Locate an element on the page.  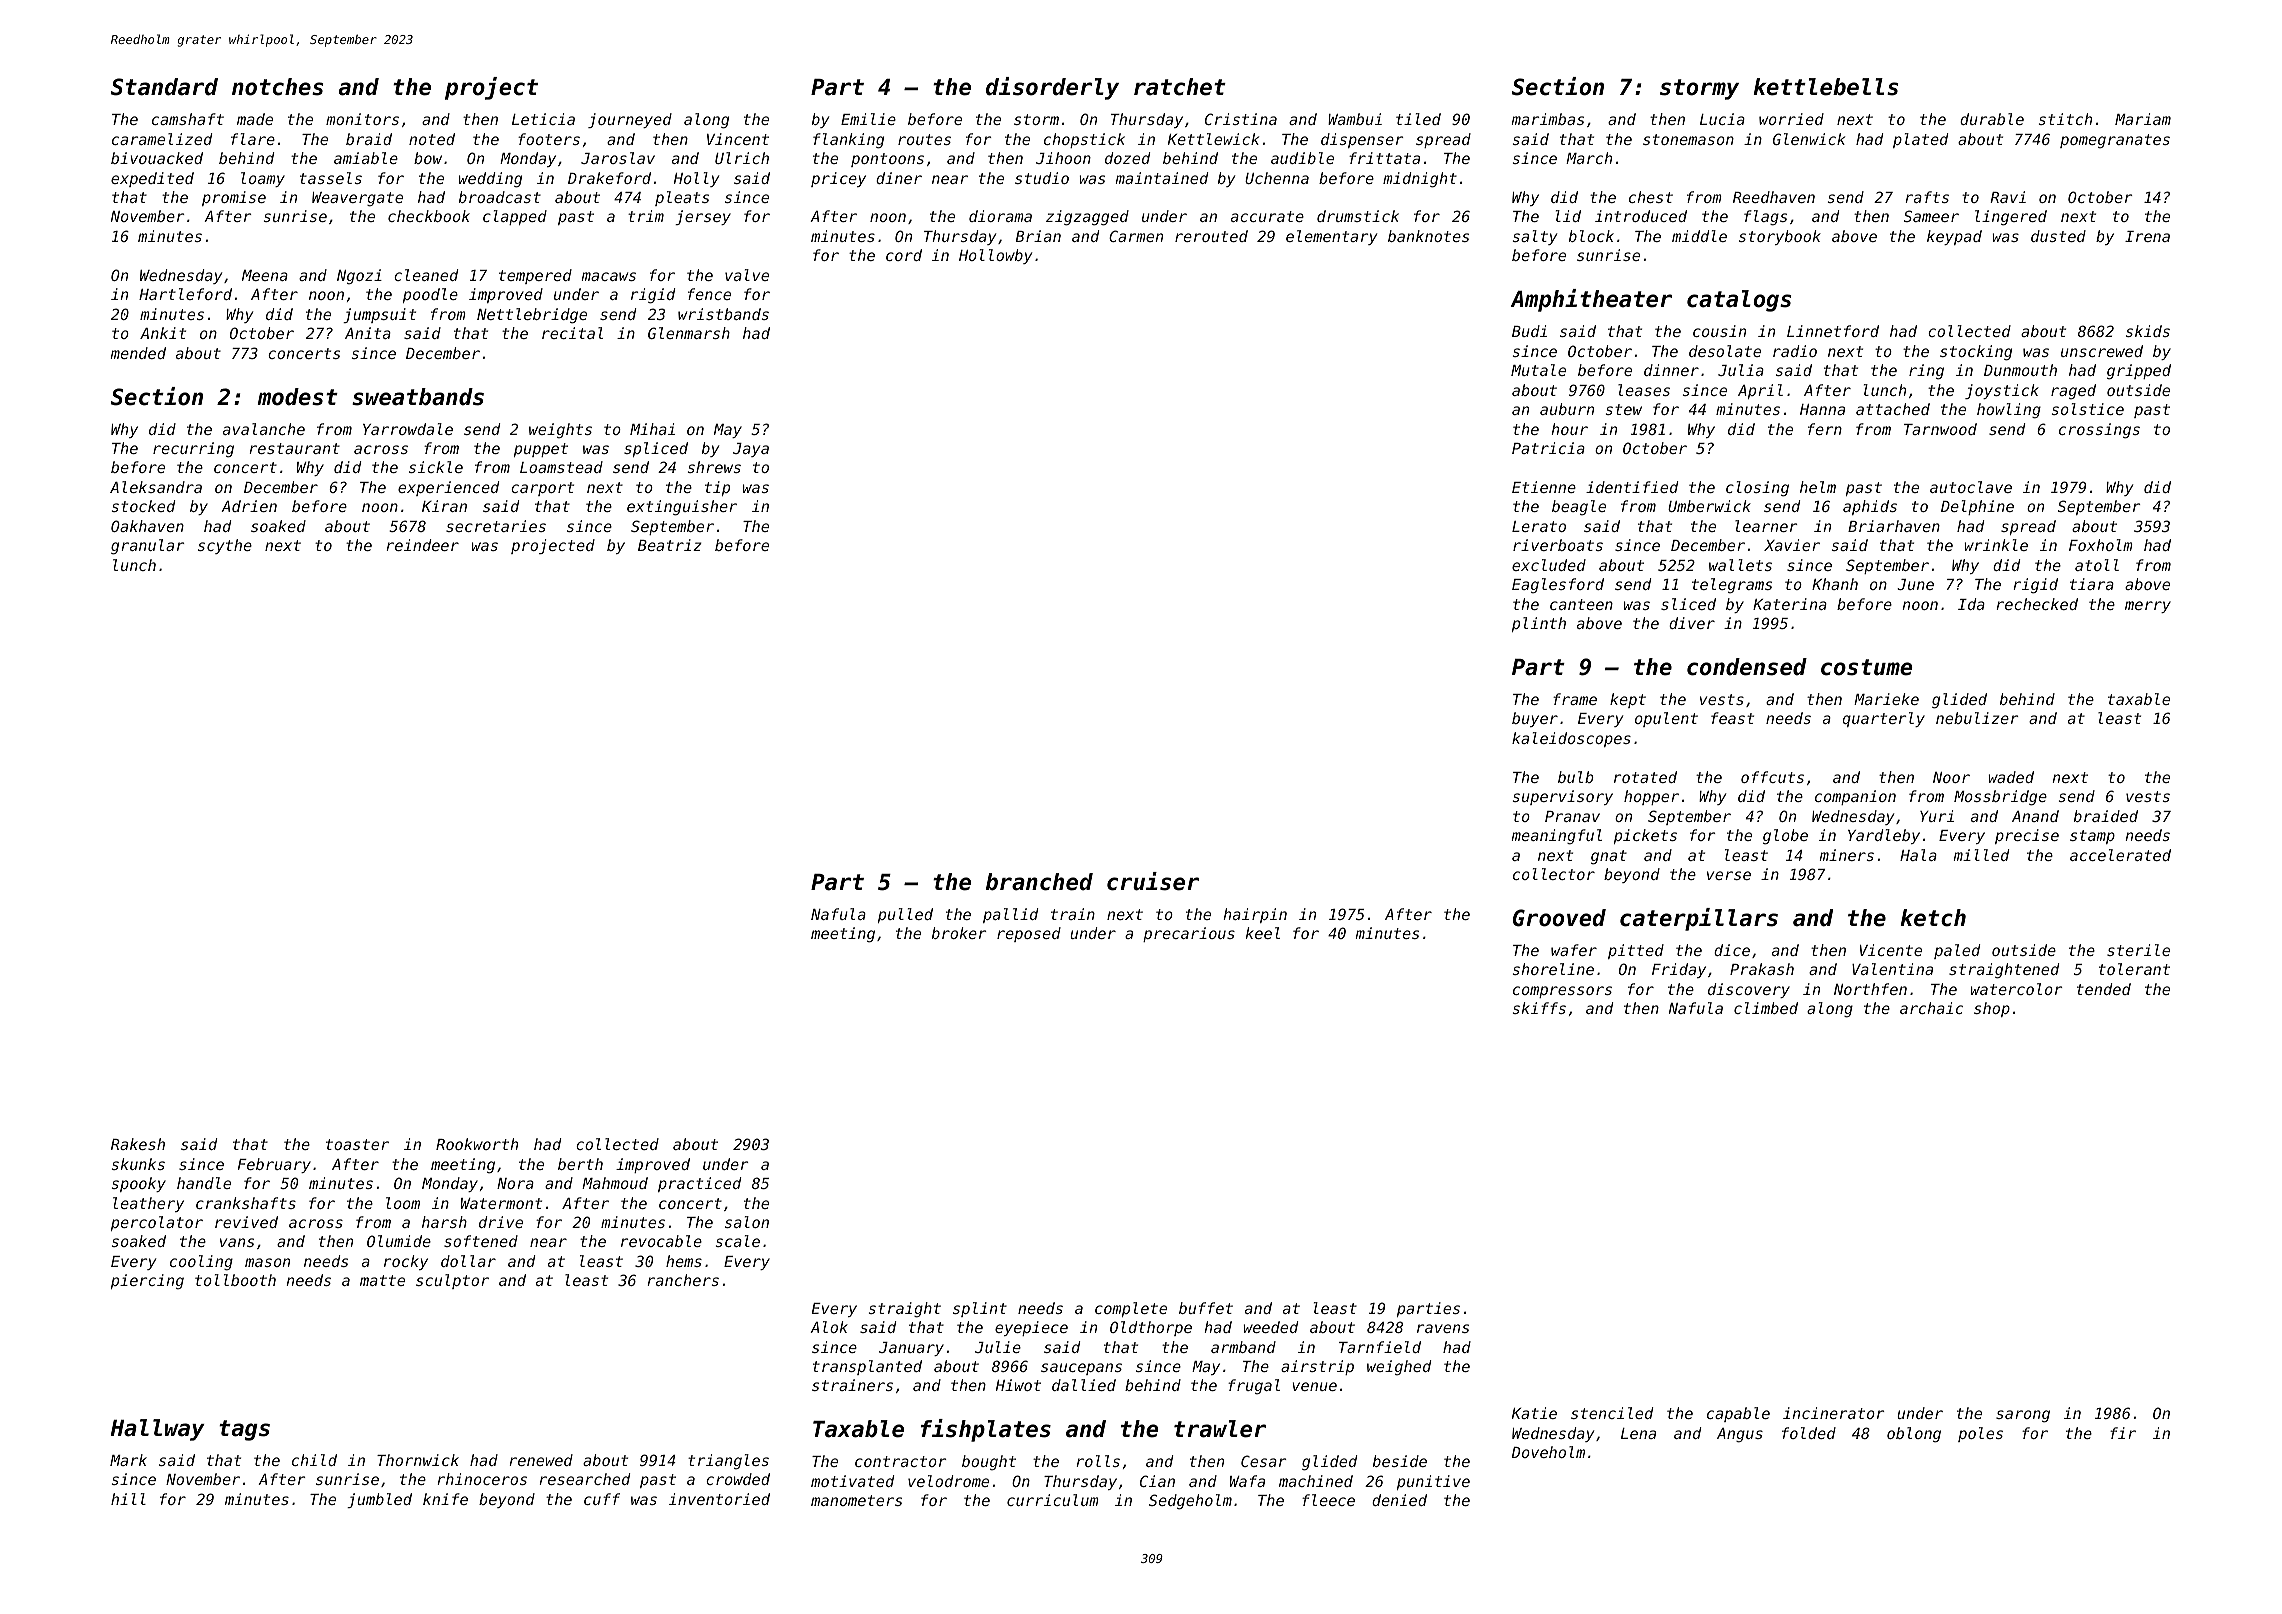
buffet is located at coordinates (1206, 1308).
